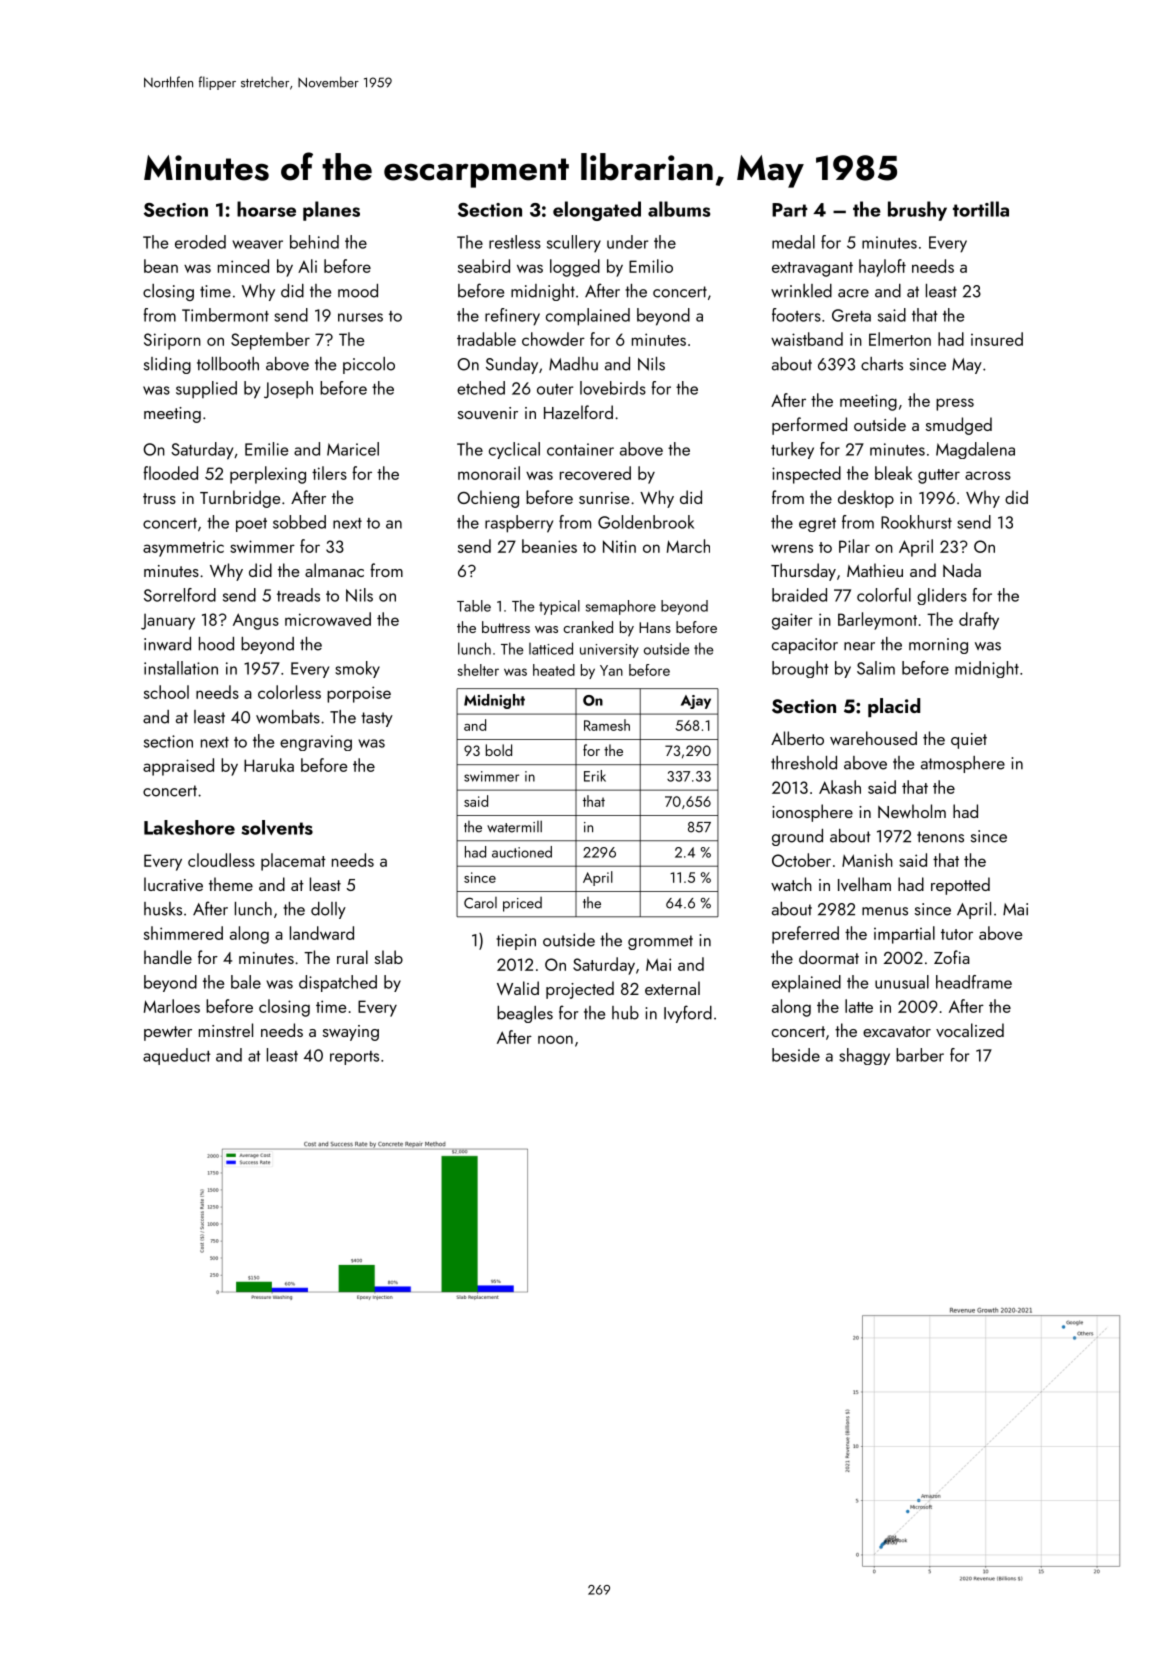  I want to click on ionosphere, so click(812, 813).
